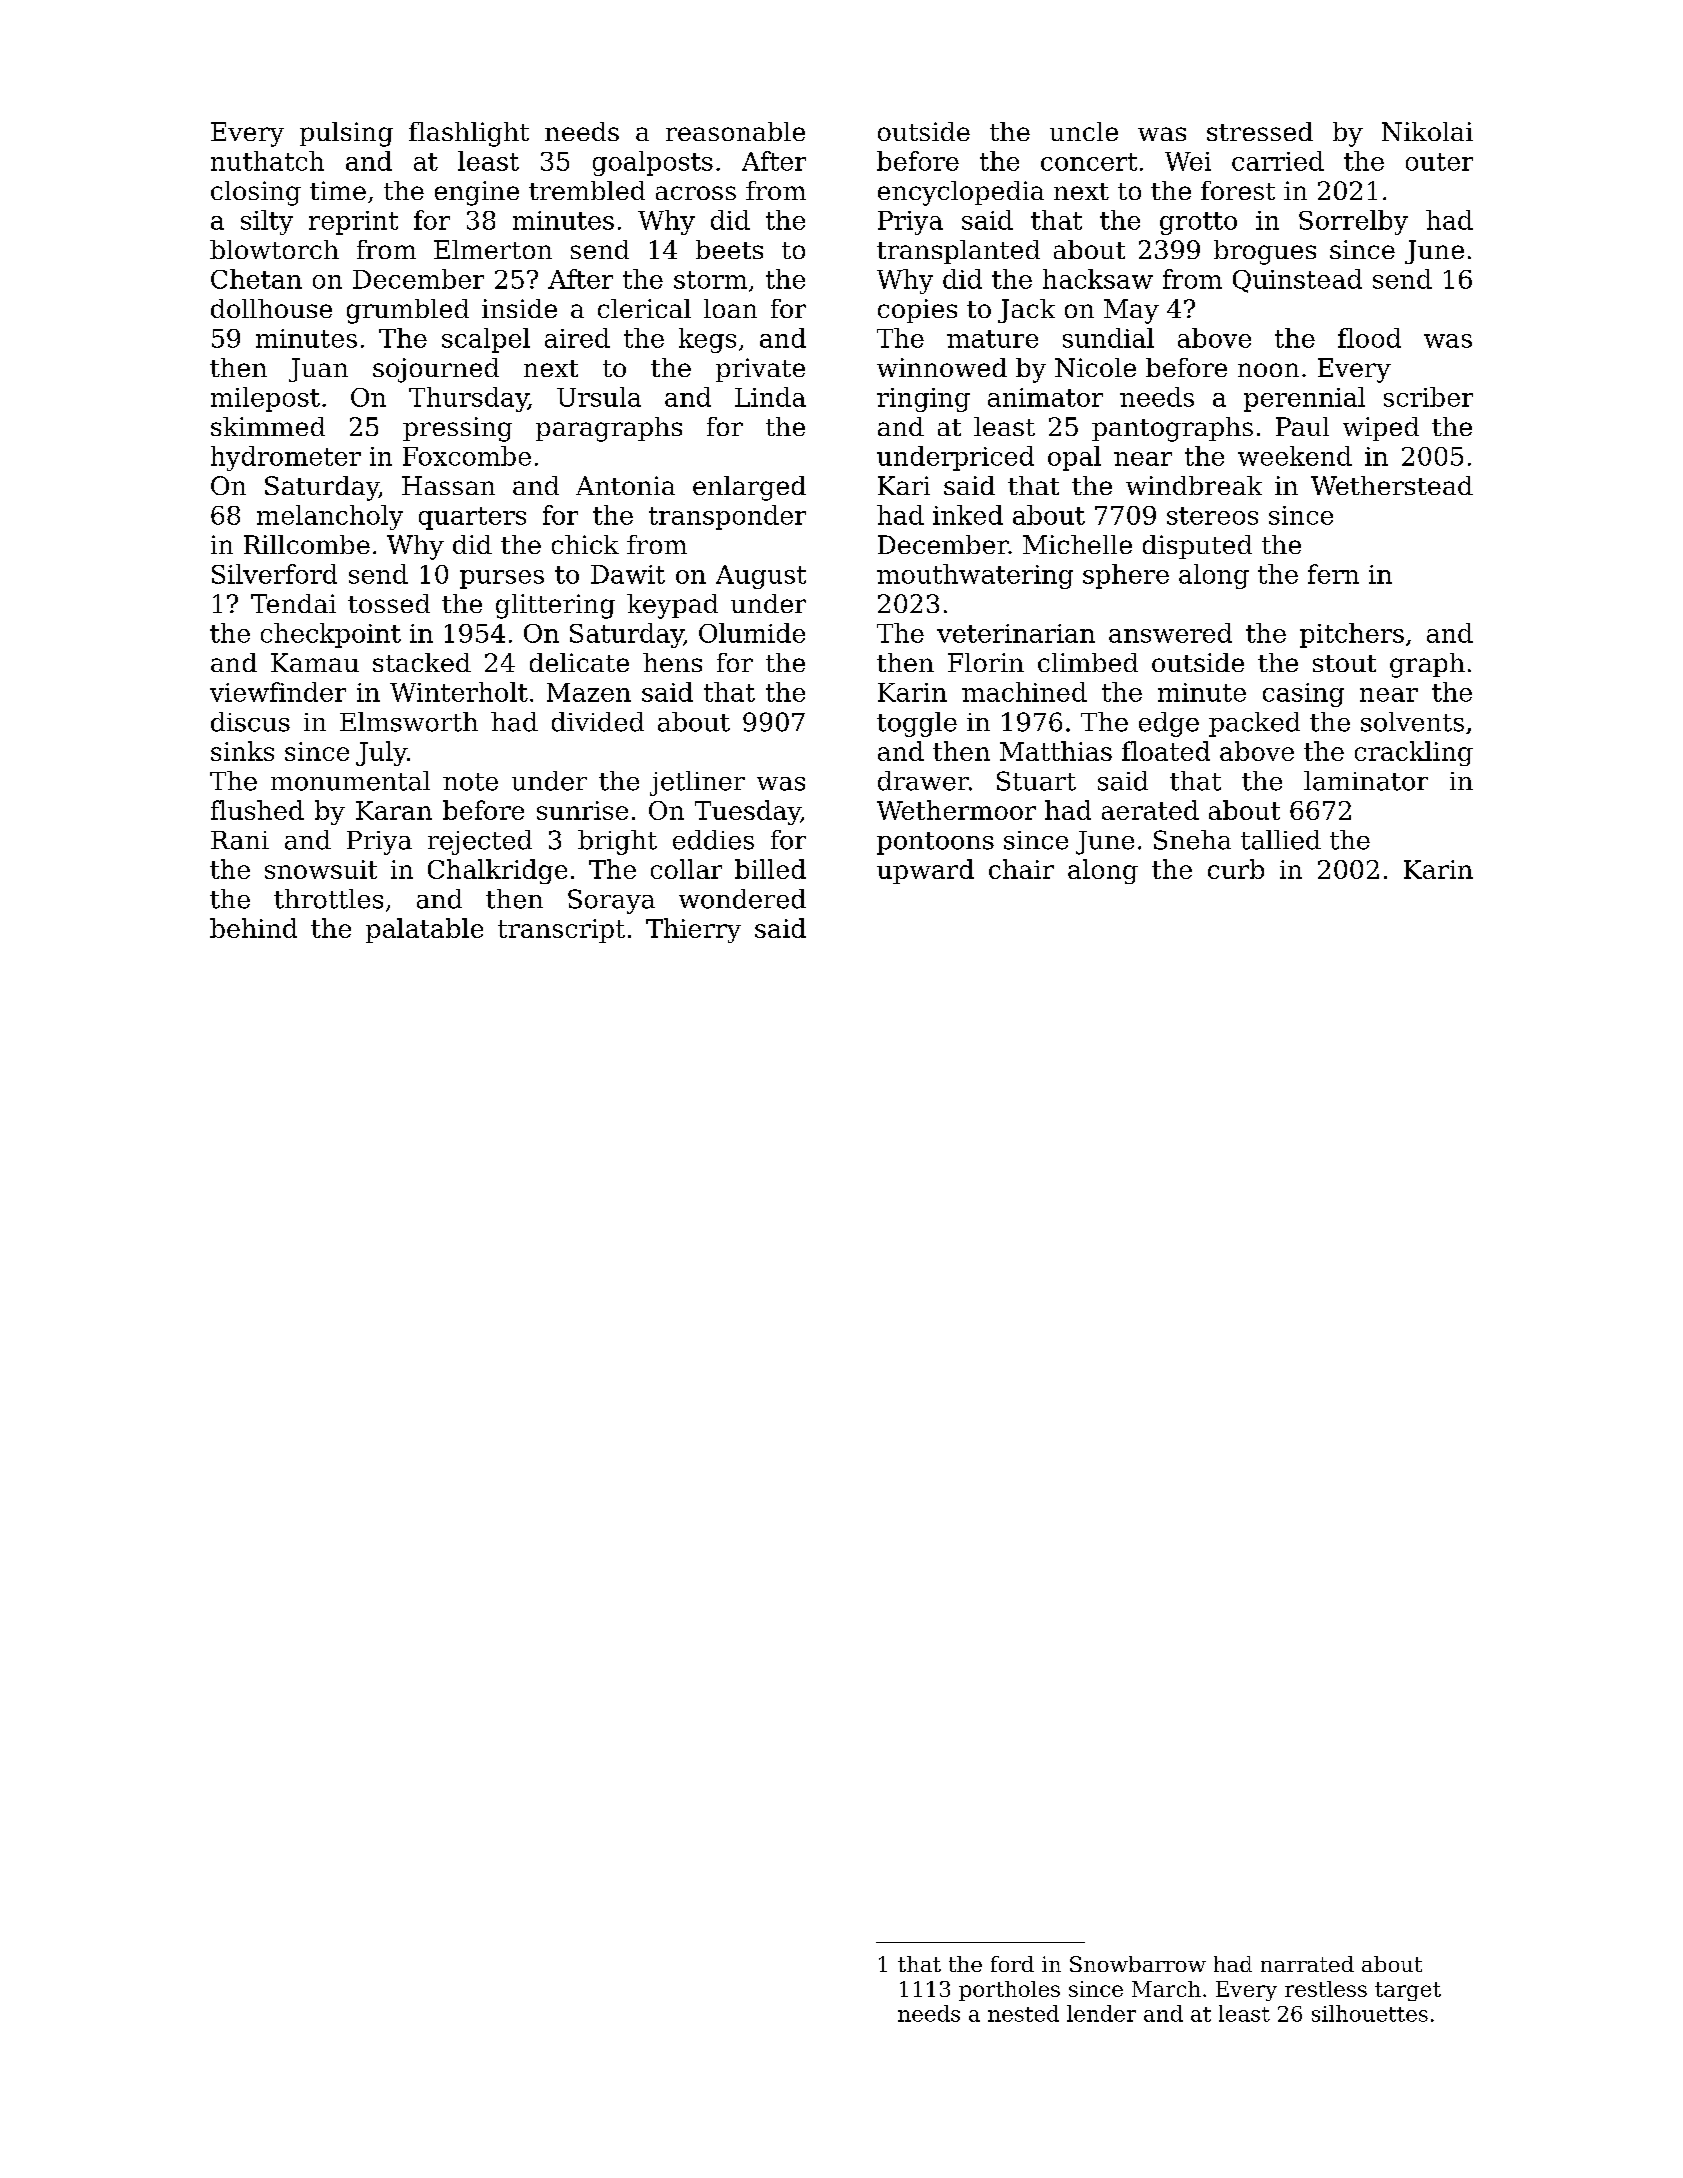 The width and height of the image is (1683, 2178). What do you see at coordinates (1366, 781) in the image?
I see `laminator` at bounding box center [1366, 781].
